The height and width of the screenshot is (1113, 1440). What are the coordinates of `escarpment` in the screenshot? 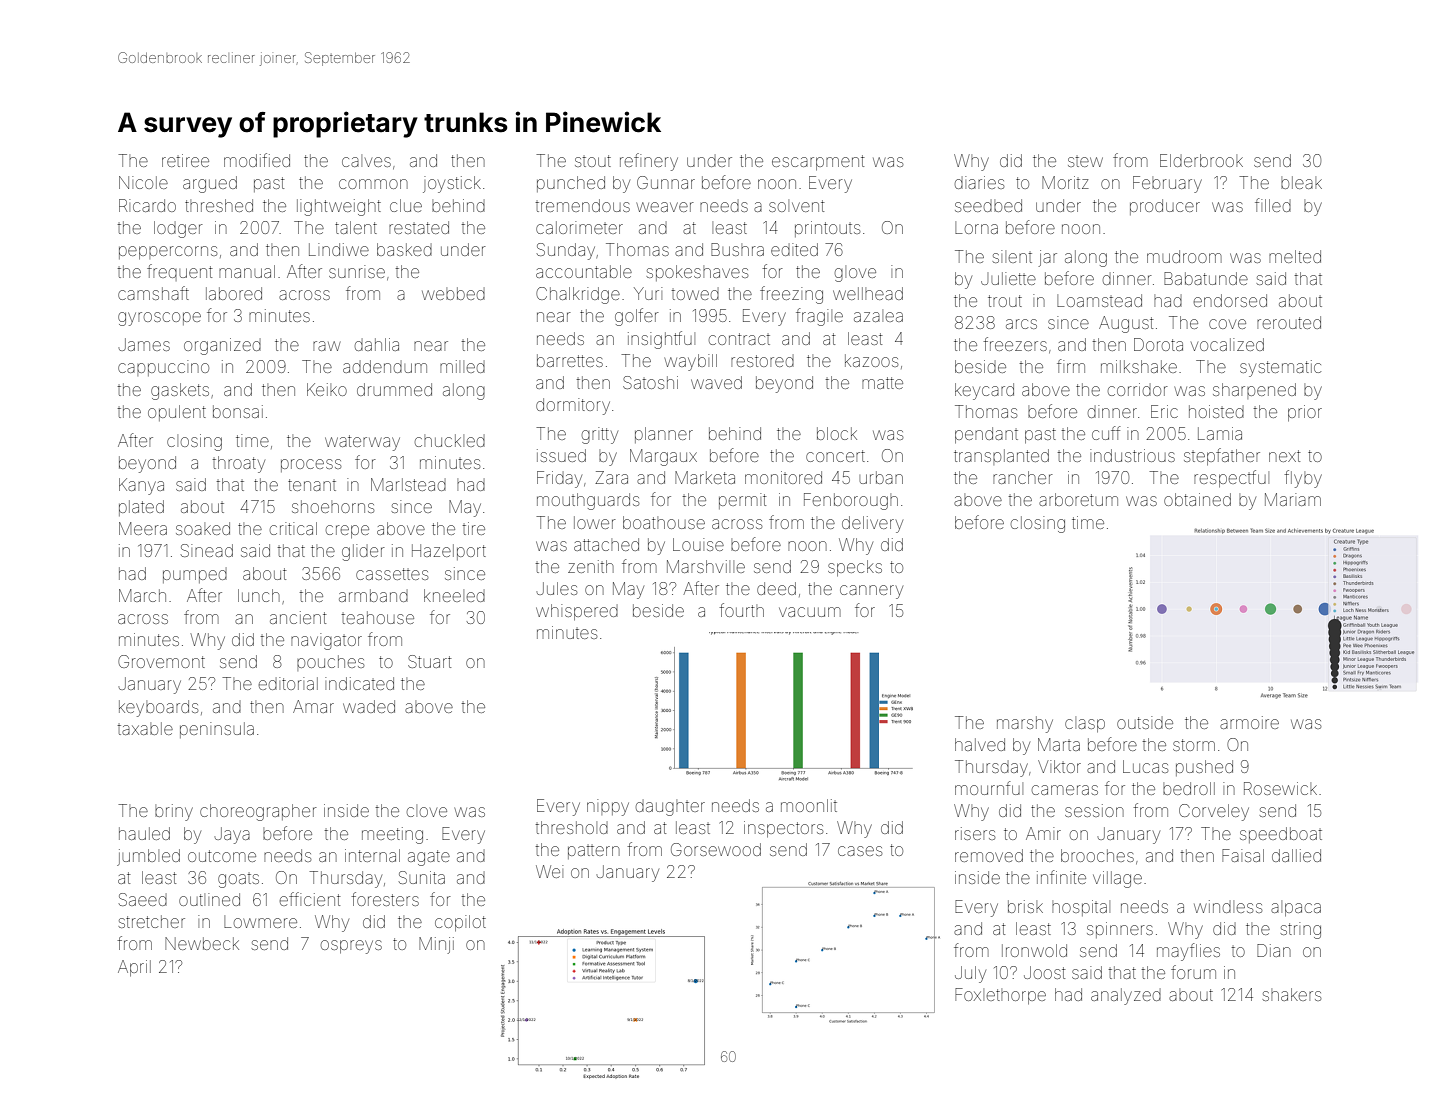 It's located at (818, 162).
